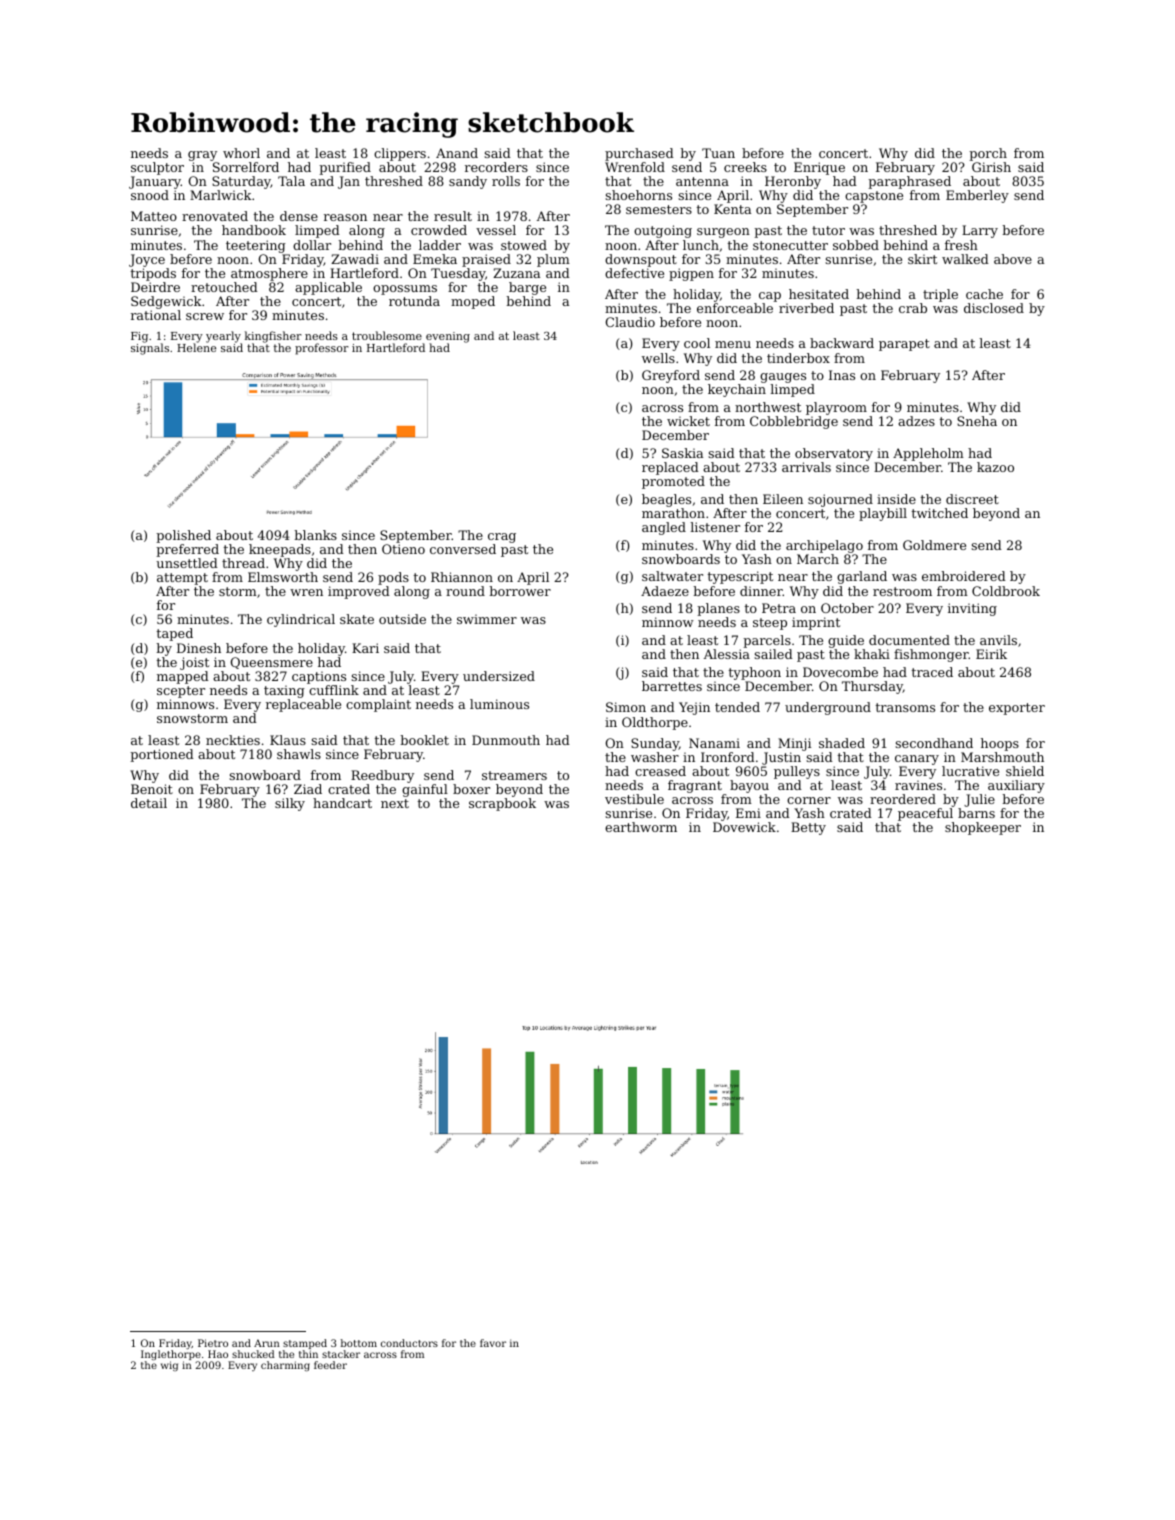 The image size is (1175, 1520). What do you see at coordinates (493, 1343) in the screenshot?
I see `favor` at bounding box center [493, 1343].
